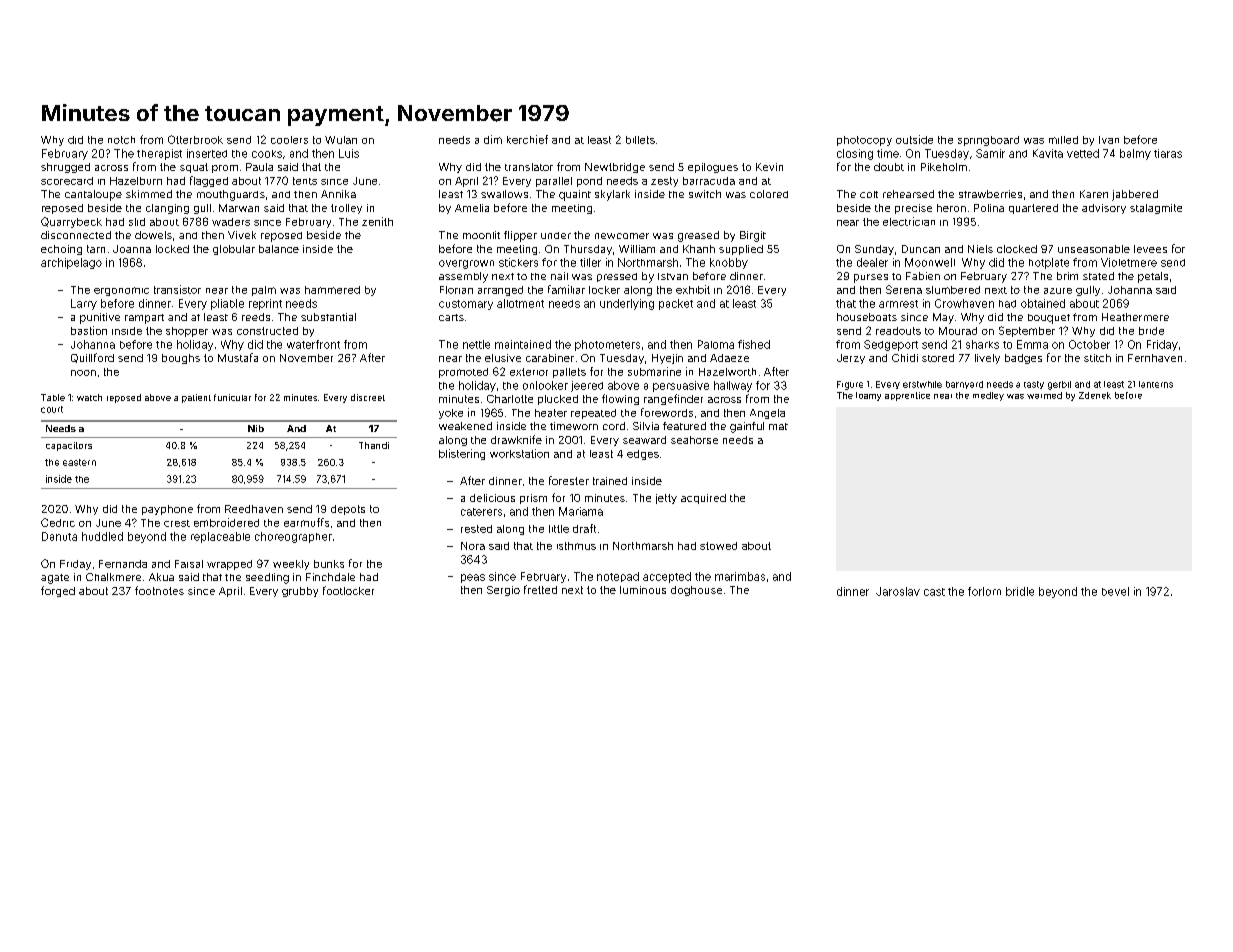 This document has height=952, width=1233. I want to click on acquired, so click(703, 499).
